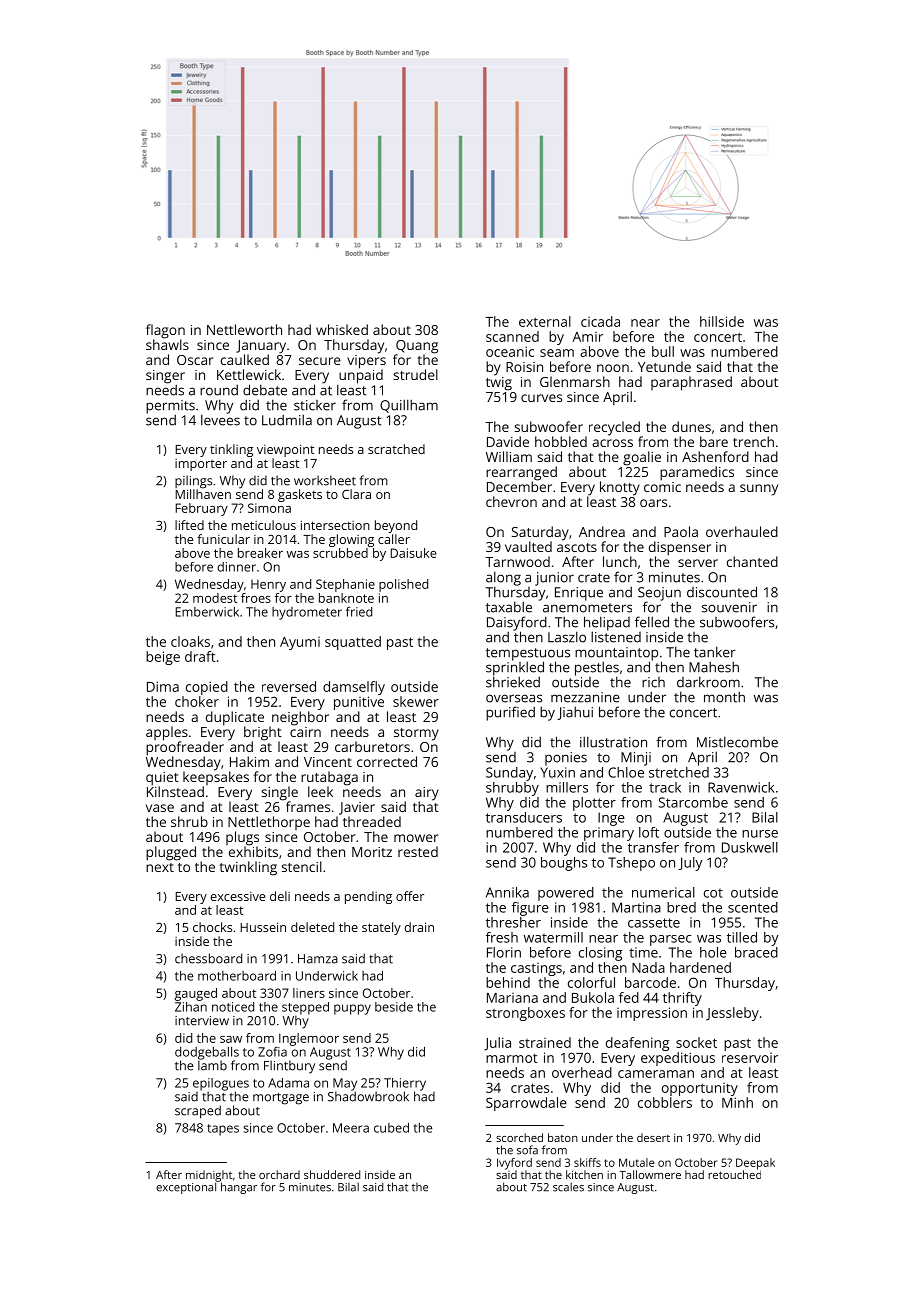  What do you see at coordinates (405, 1084) in the screenshot?
I see `Thierry` at bounding box center [405, 1084].
